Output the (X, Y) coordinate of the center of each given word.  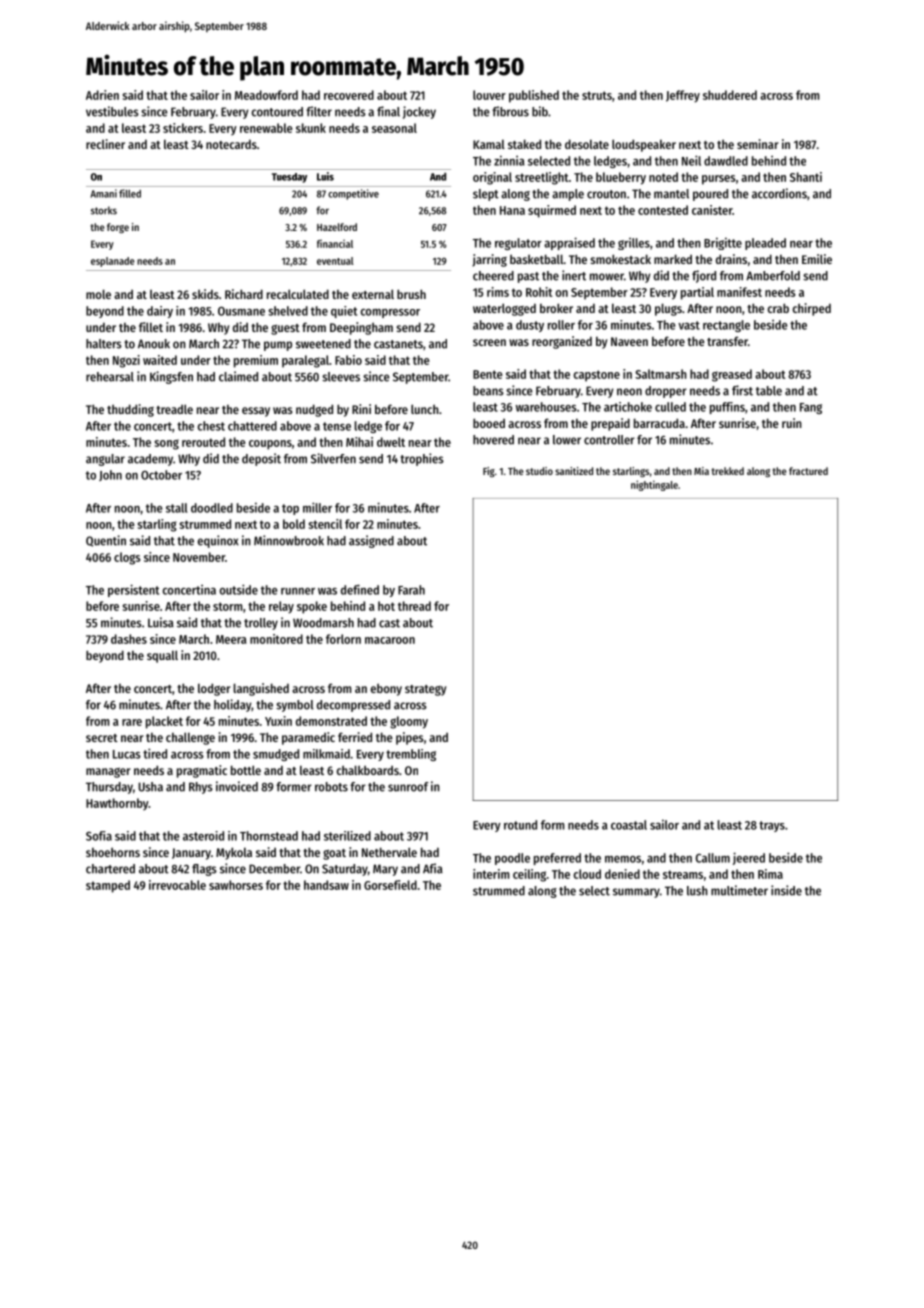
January (191, 854)
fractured (808, 471)
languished (261, 689)
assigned (371, 541)
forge (118, 228)
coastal (629, 825)
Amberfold (773, 276)
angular (105, 460)
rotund (520, 825)
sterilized (347, 836)
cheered (493, 276)
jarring (489, 260)
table (769, 391)
